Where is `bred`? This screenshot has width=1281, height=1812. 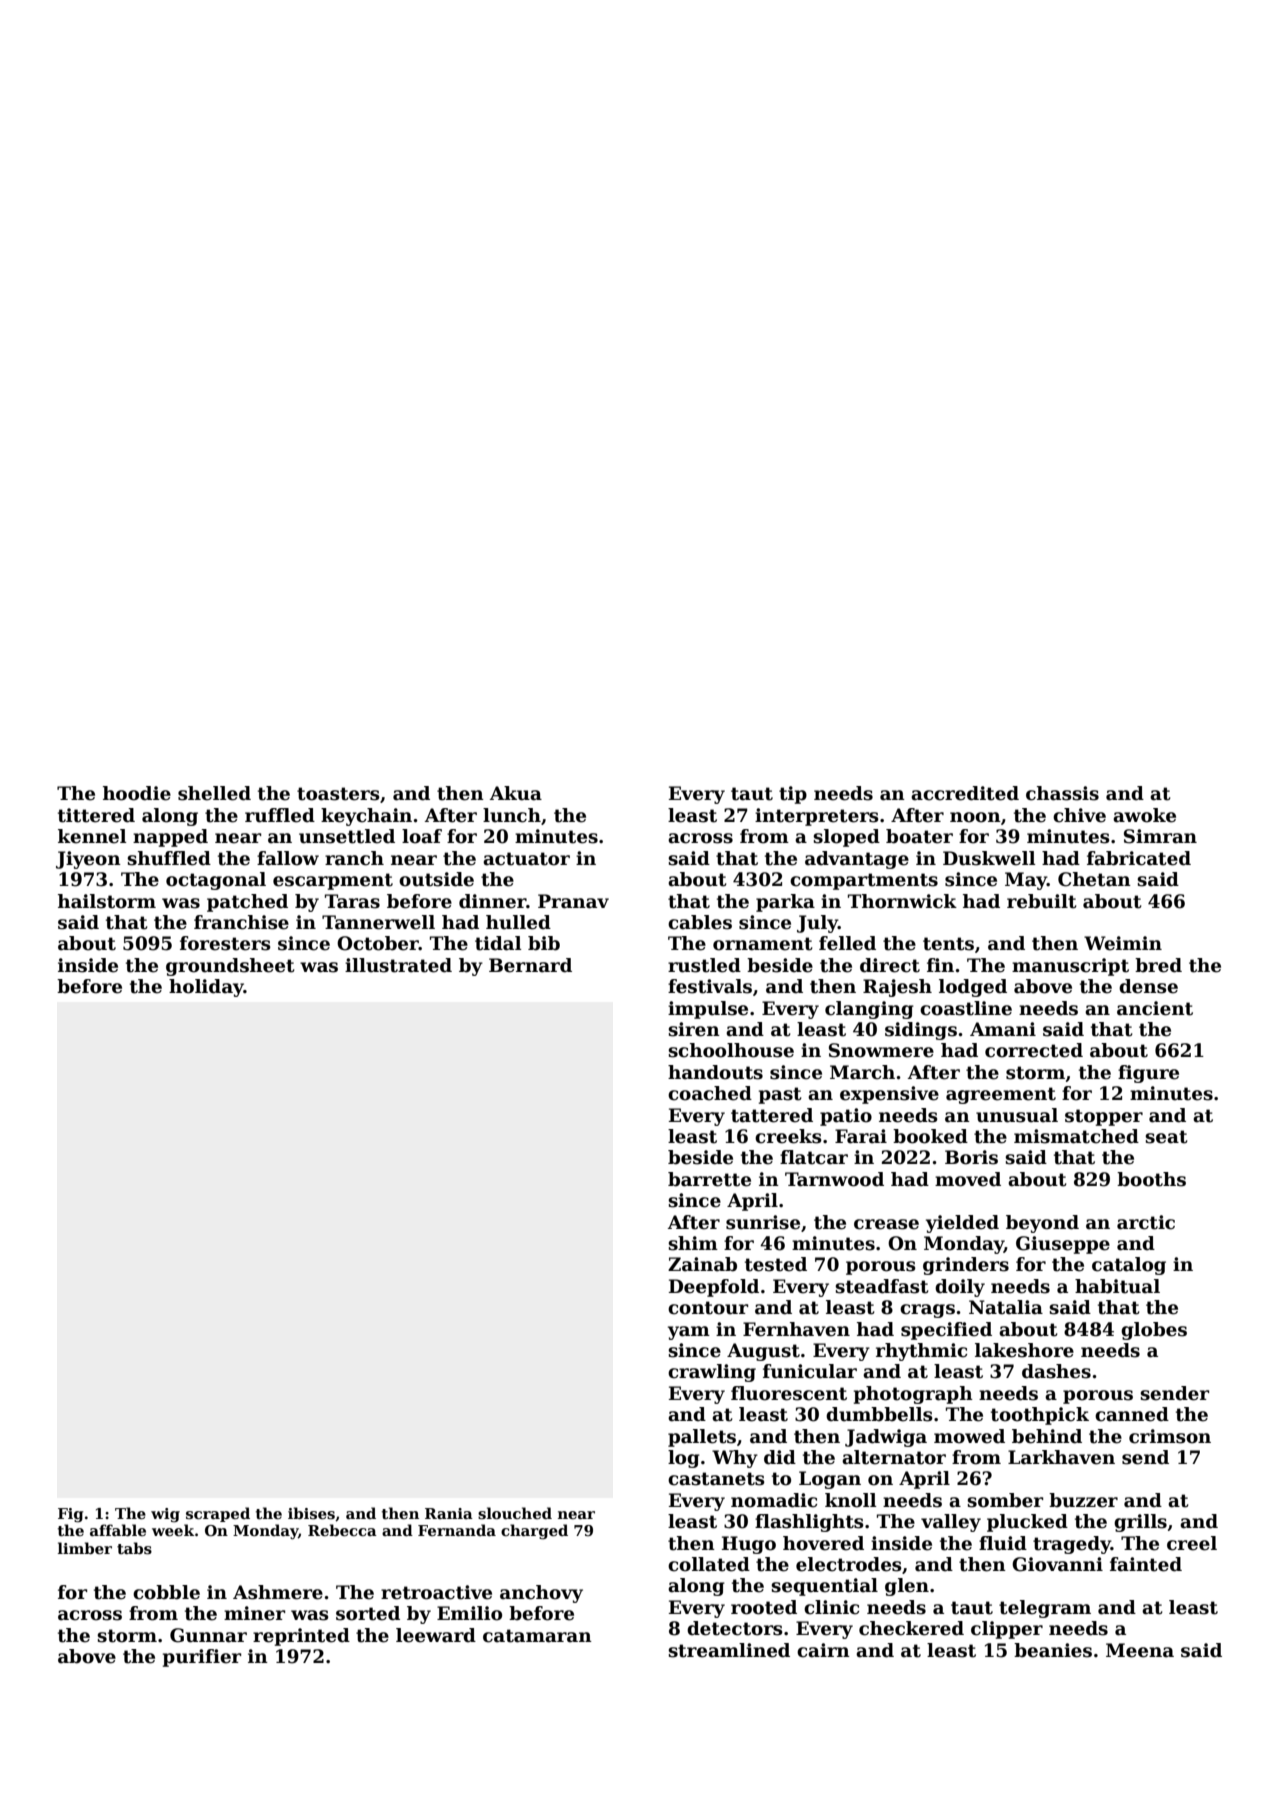
bred is located at coordinates (1158, 965).
